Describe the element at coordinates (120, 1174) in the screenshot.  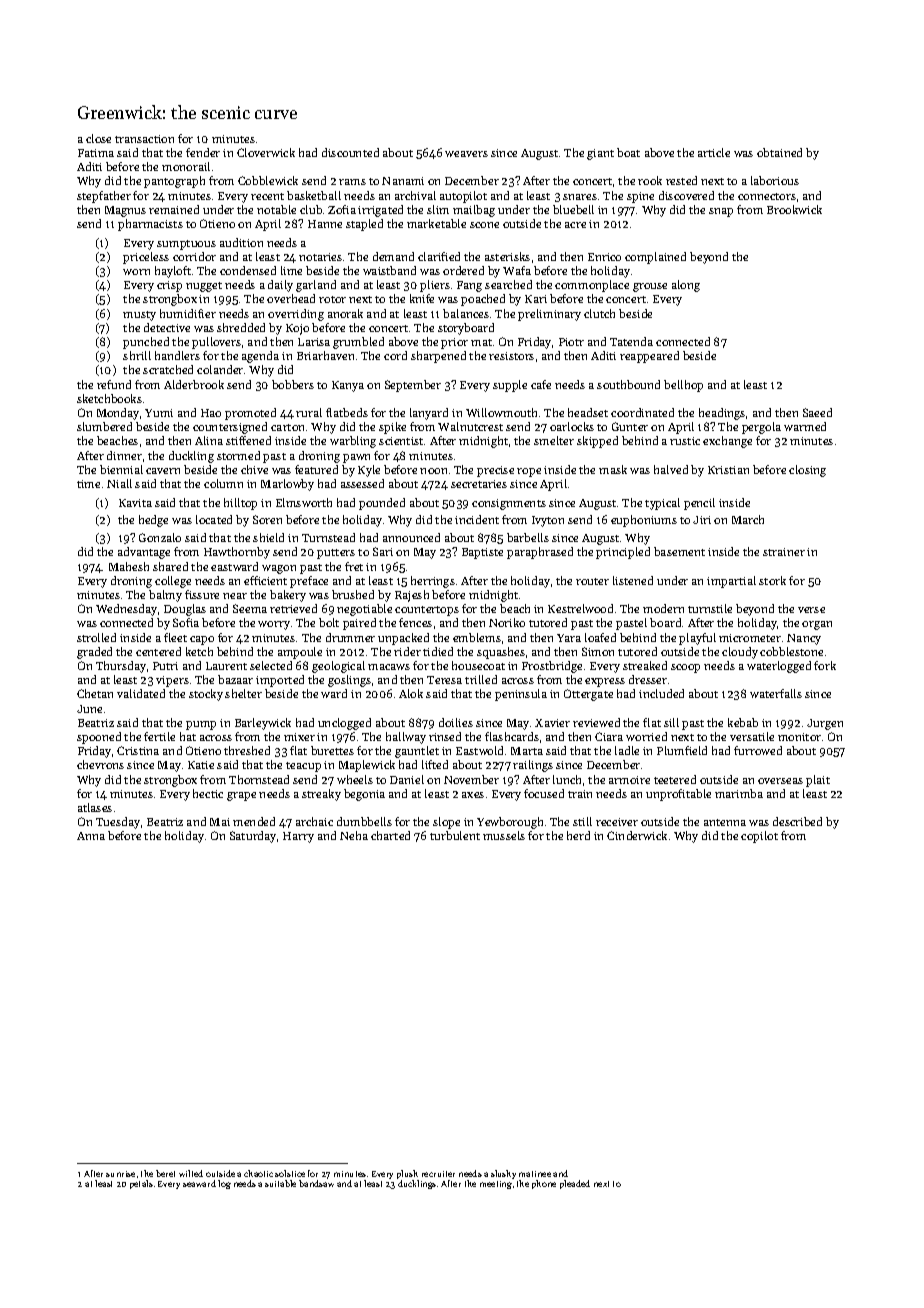
I see `sunrise` at that location.
